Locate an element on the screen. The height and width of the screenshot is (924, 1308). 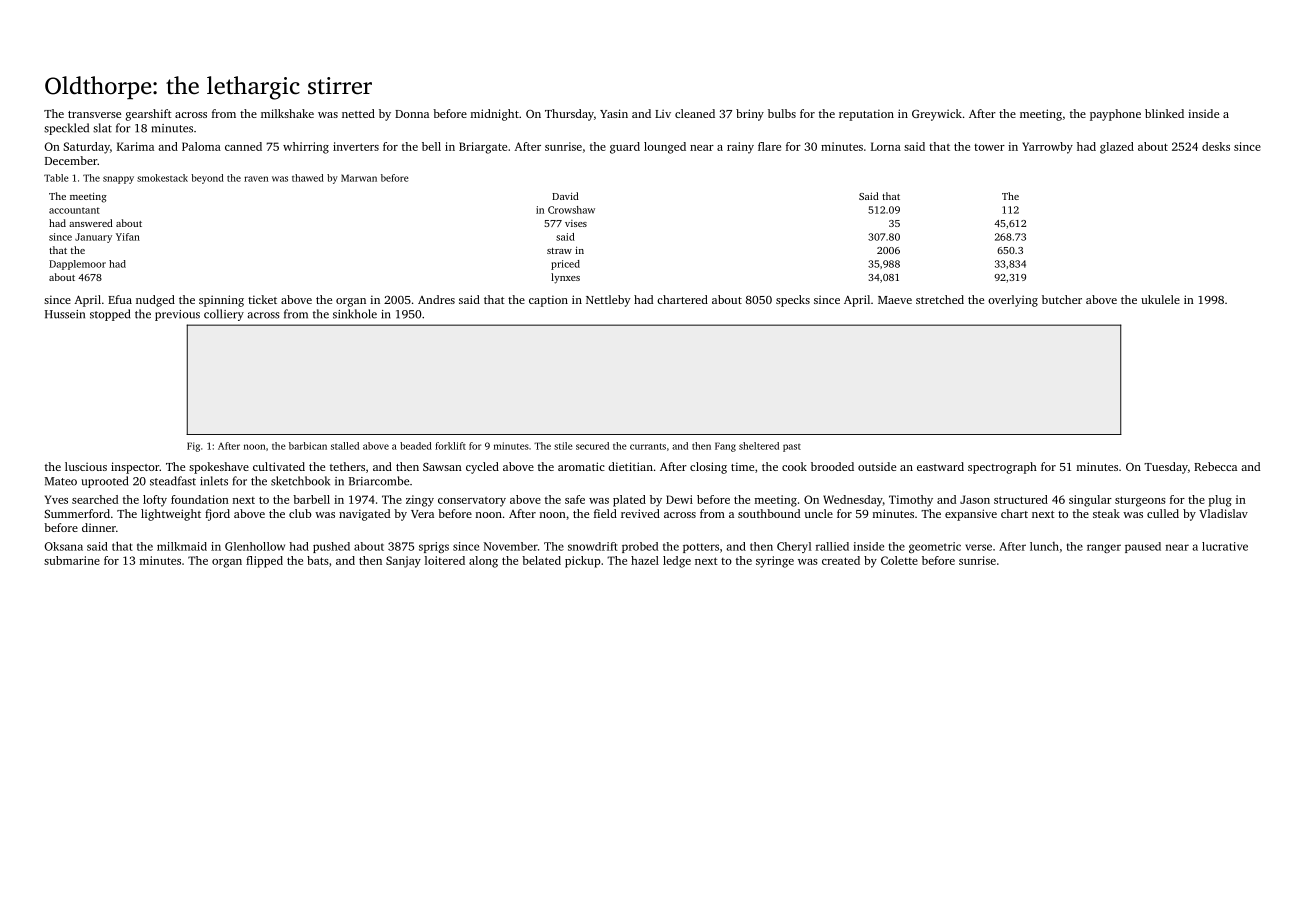
tower is located at coordinates (989, 147).
